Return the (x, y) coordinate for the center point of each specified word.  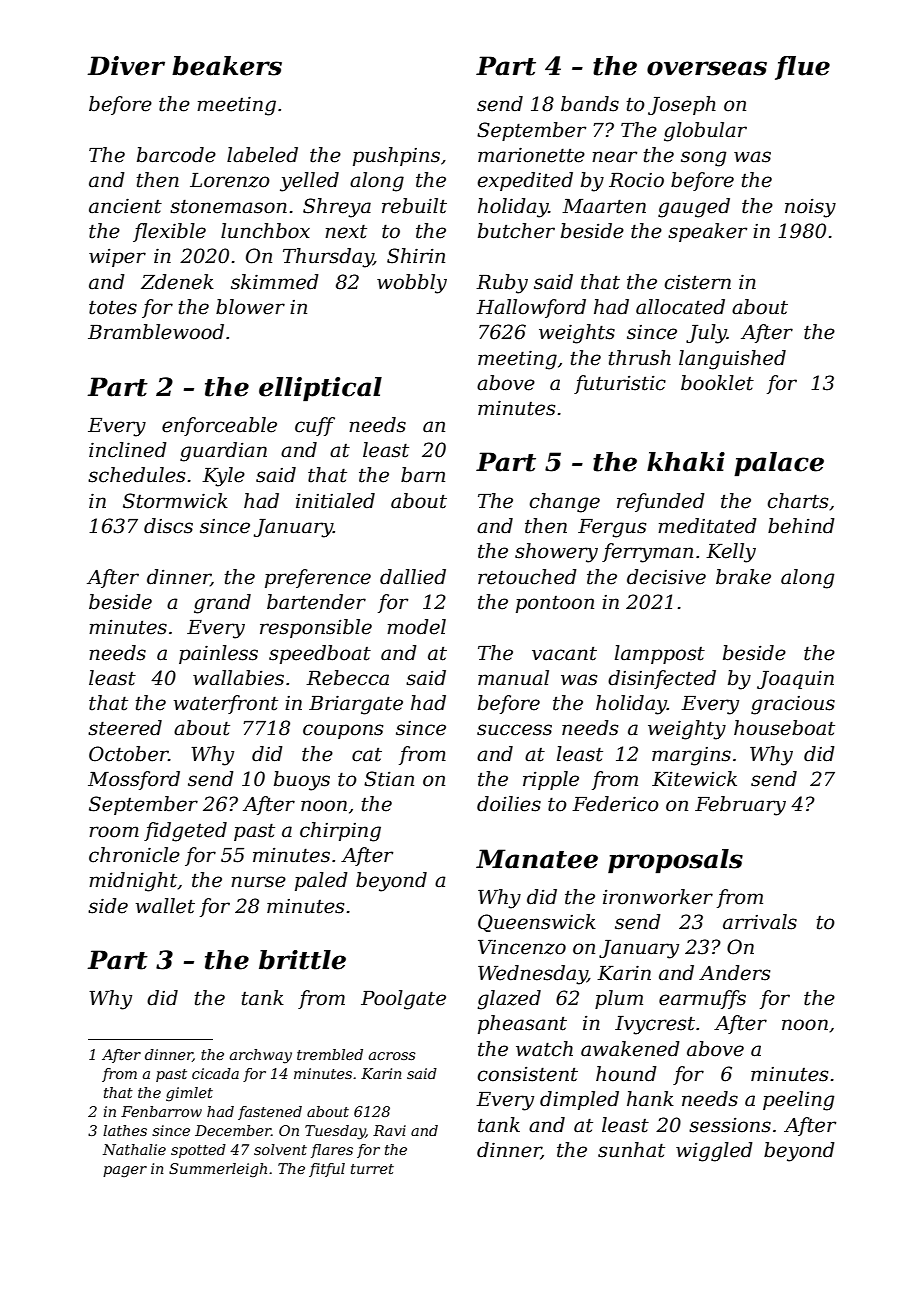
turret (372, 1169)
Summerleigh (218, 1170)
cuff (315, 426)
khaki (686, 462)
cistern (697, 282)
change (564, 503)
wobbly (412, 284)
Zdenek (177, 282)
